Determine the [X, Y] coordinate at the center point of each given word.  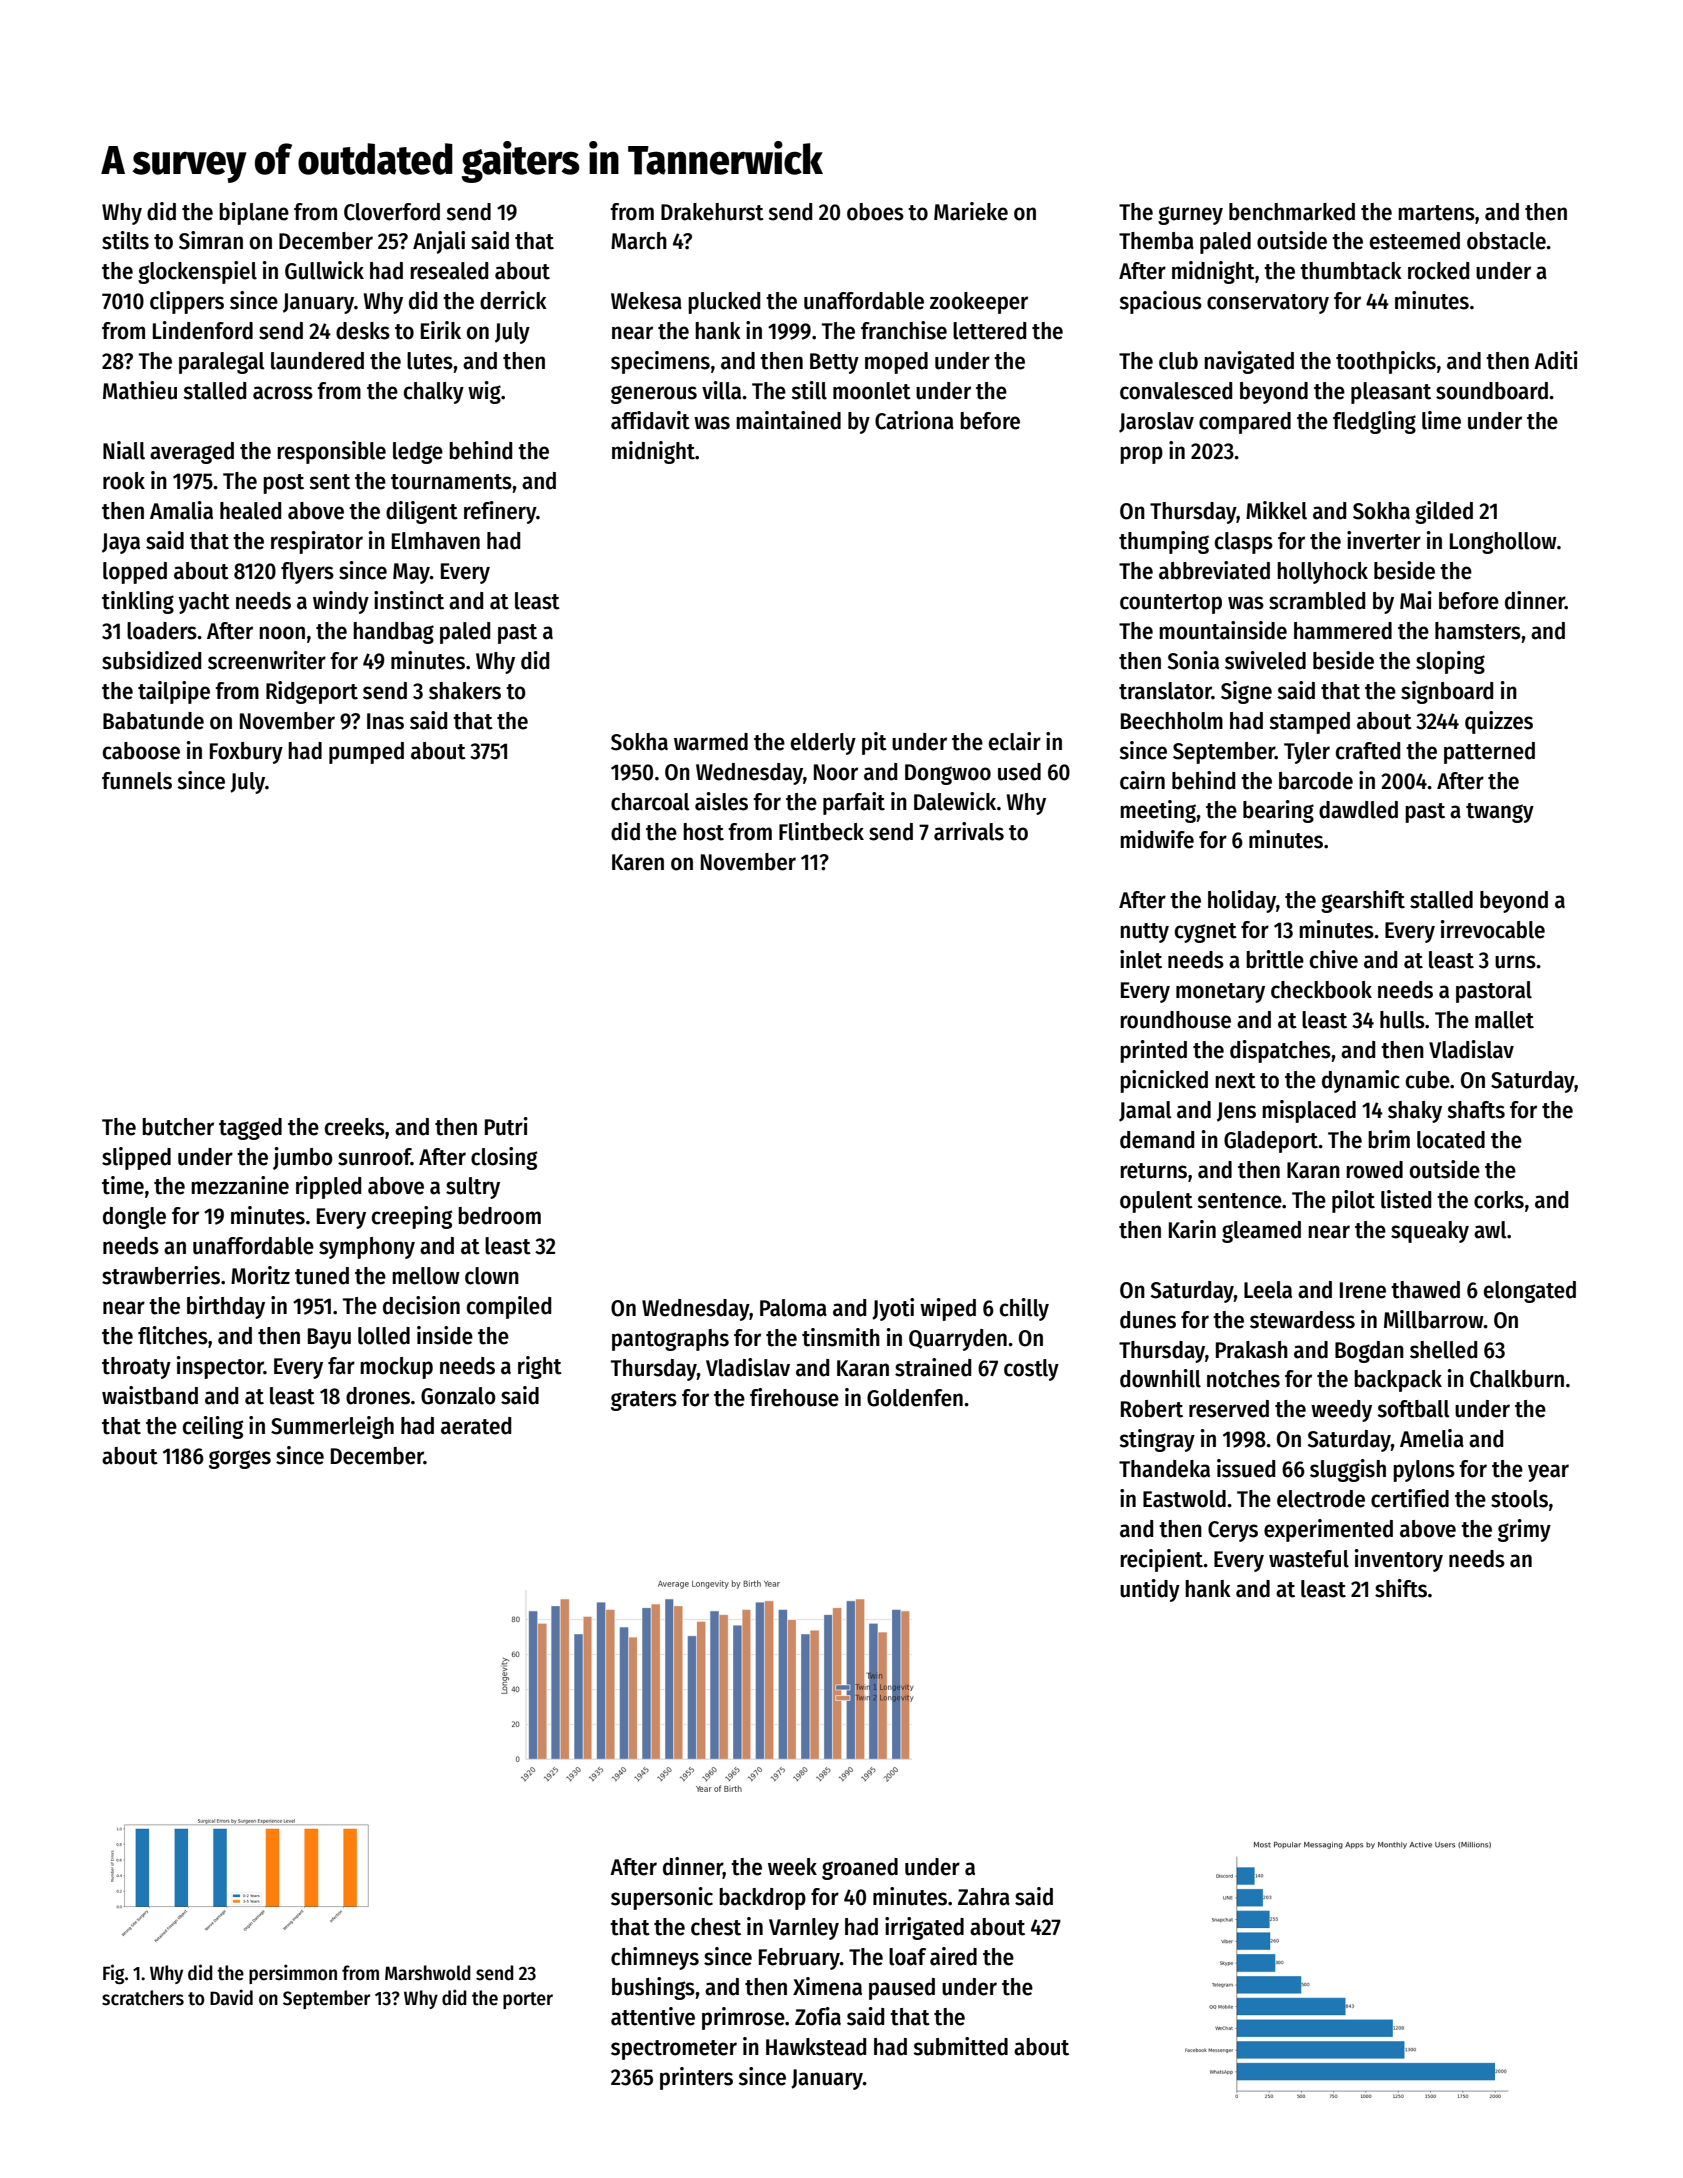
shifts [1401, 1588]
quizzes [1499, 722]
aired [953, 1956]
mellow [426, 1276]
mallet [1504, 1020]
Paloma [793, 1308]
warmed [711, 742]
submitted [960, 2046]
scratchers [143, 1998]
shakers [465, 691]
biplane [254, 213]
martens [1436, 213]
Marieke [971, 211]
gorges [240, 1459]
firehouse [794, 1397]
